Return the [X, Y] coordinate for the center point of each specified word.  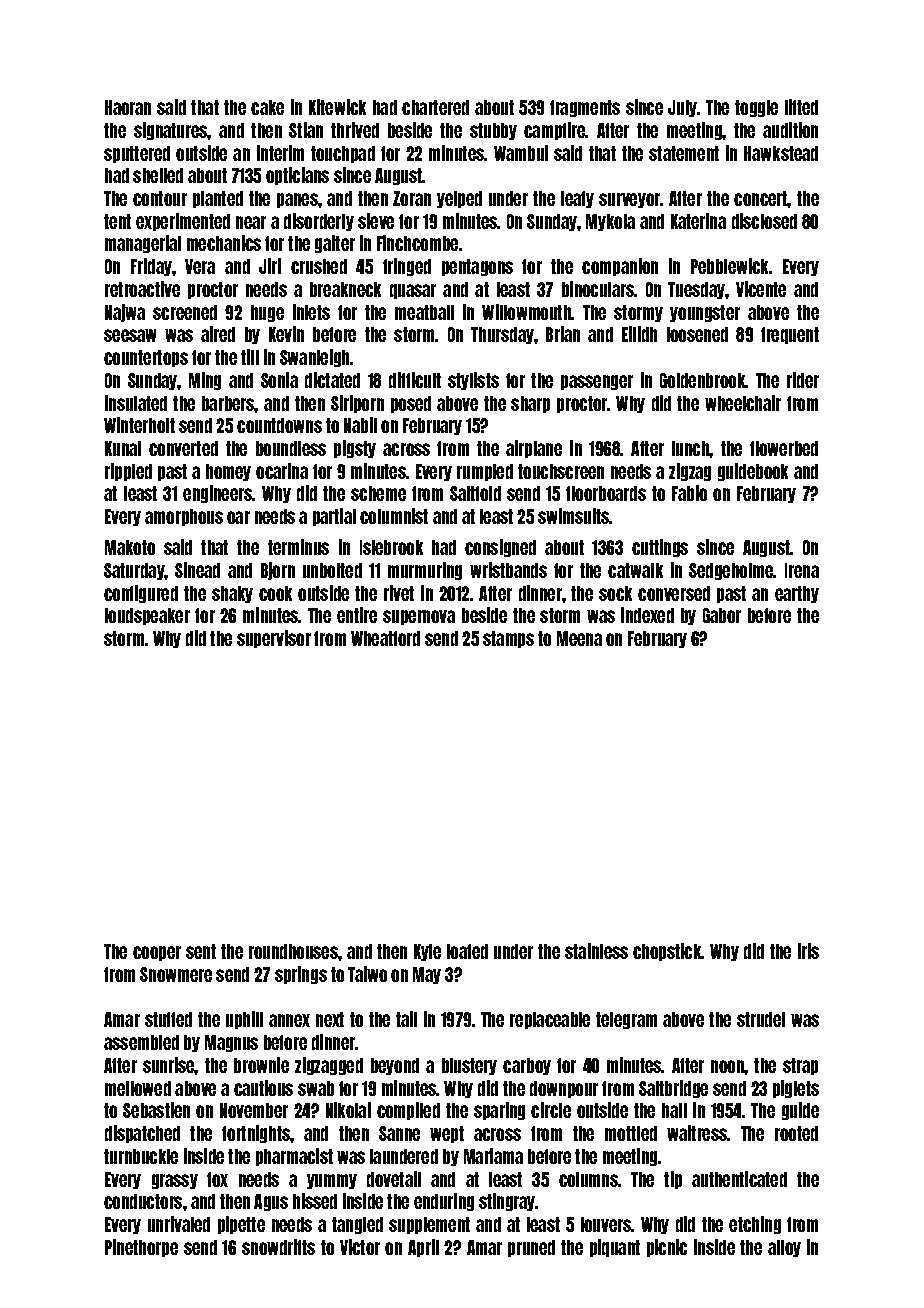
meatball [424, 312]
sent [201, 951]
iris [808, 951]
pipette [241, 1225]
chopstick [667, 952]
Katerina [698, 221]
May [427, 975]
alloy [784, 1248]
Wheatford [385, 638]
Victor [360, 1247]
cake [267, 107]
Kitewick [337, 107]
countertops [146, 358]
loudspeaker [147, 616]
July [683, 108]
